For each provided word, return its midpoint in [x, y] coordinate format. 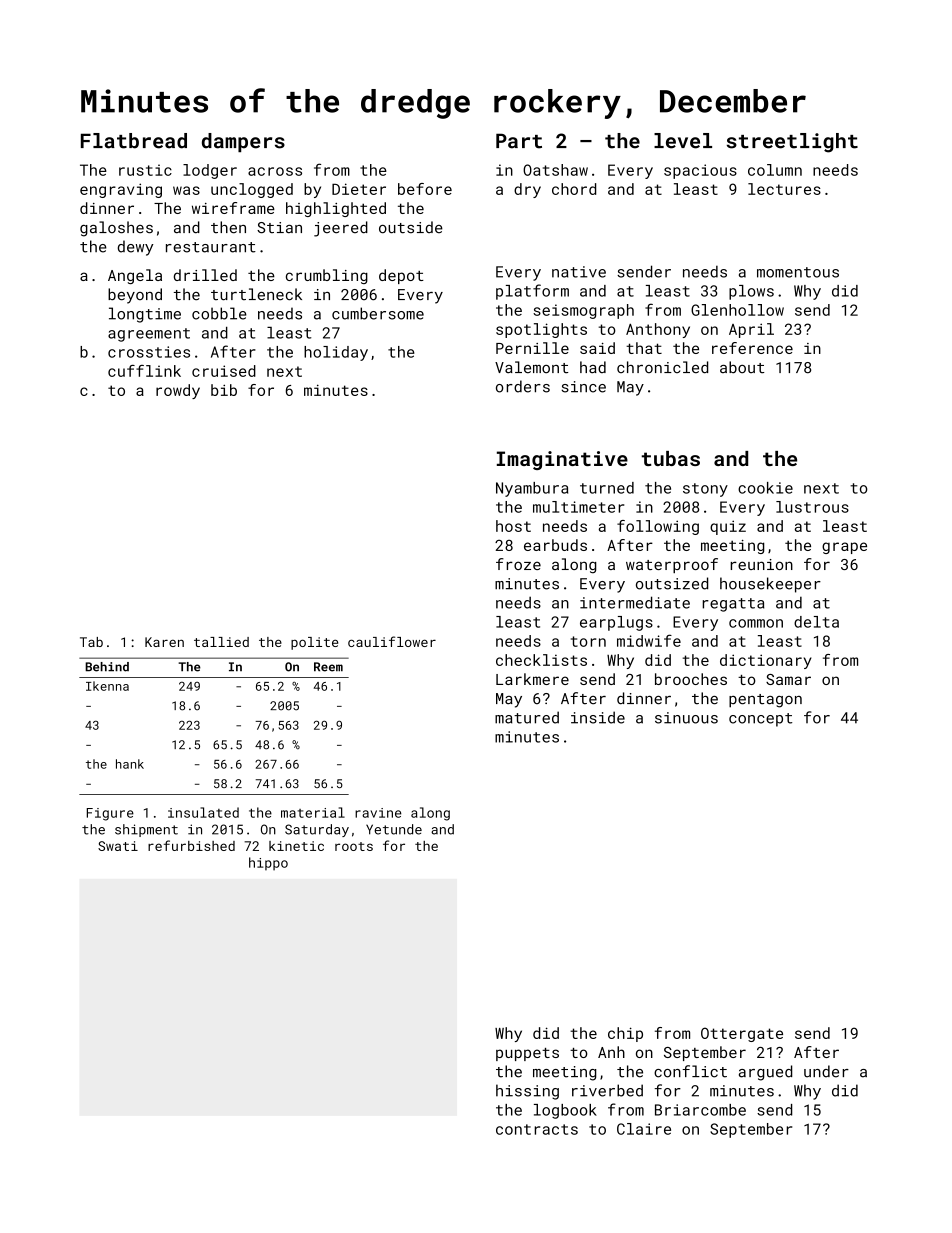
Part [519, 141]
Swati [118, 846]
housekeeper [770, 585]
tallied [221, 642]
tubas [670, 458]
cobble [219, 313]
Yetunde [394, 829]
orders [523, 386]
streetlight [792, 143]
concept [760, 720]
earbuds [555, 545]
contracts [537, 1129]
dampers [243, 142]
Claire [644, 1129]
